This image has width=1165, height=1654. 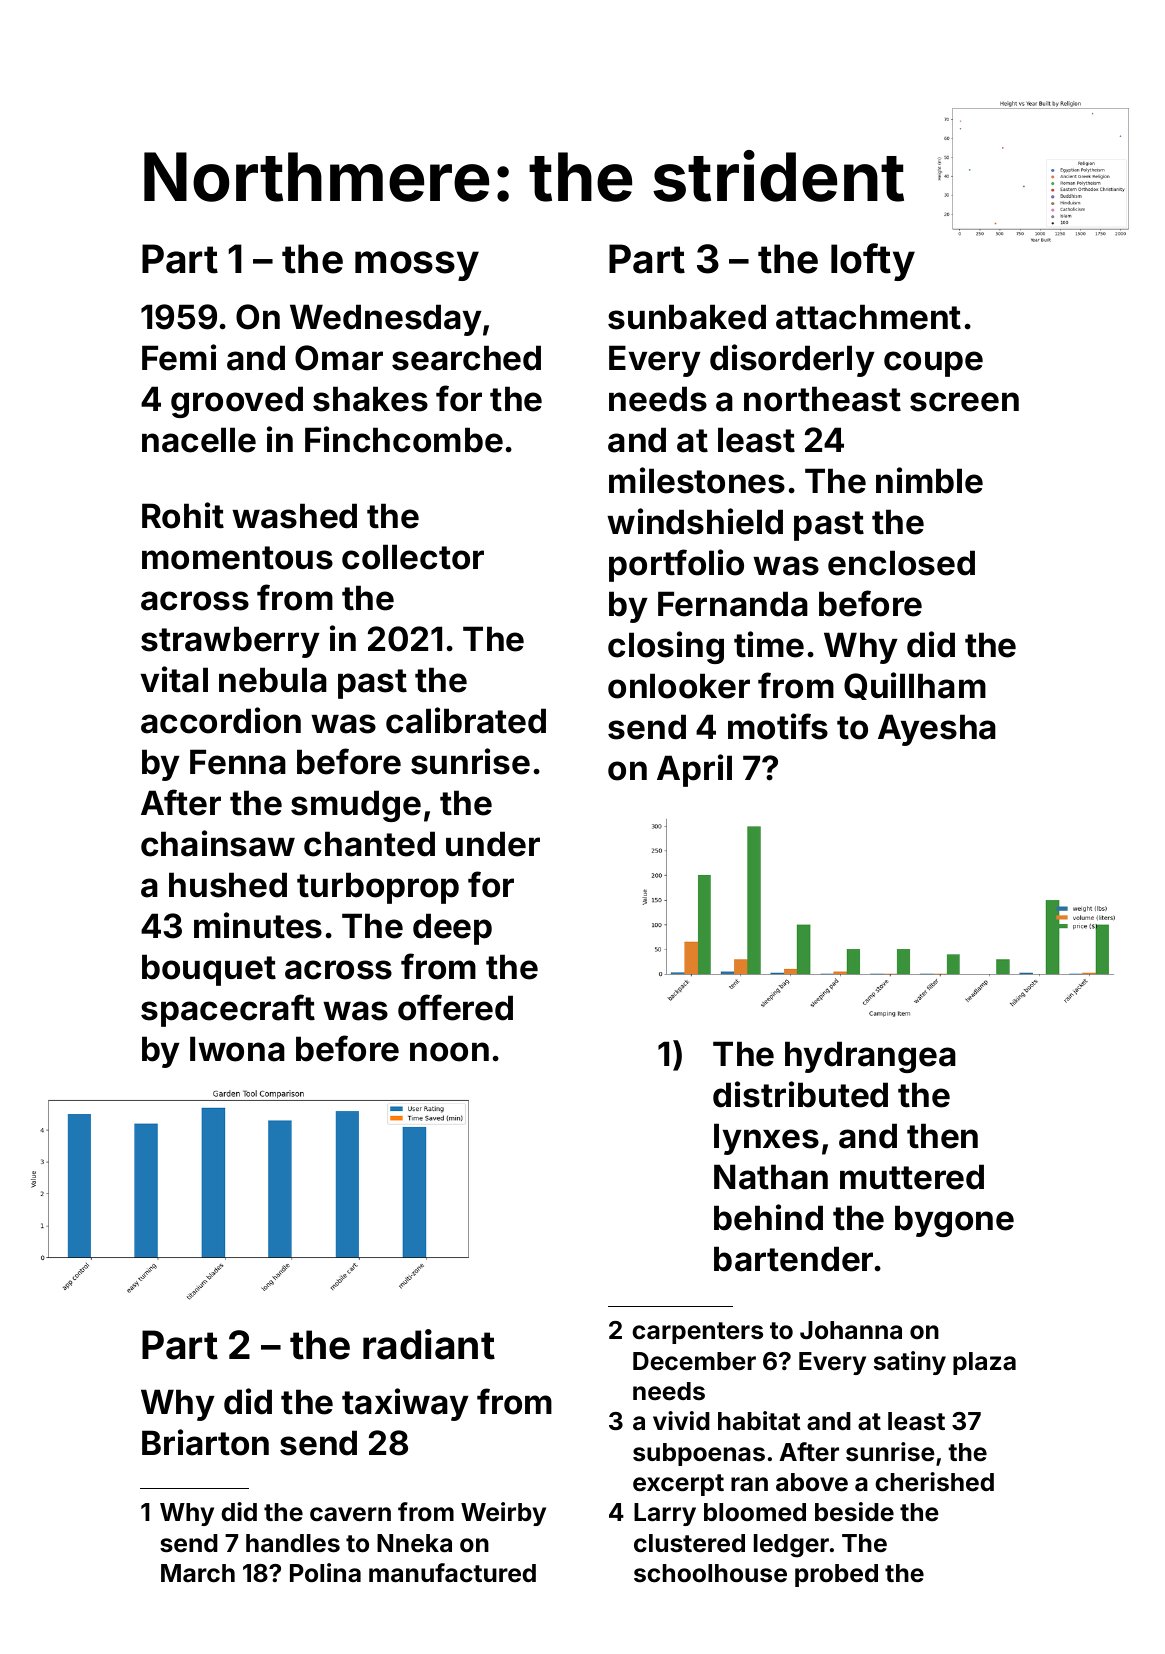 I want to click on sunbaked, so click(x=687, y=317).
